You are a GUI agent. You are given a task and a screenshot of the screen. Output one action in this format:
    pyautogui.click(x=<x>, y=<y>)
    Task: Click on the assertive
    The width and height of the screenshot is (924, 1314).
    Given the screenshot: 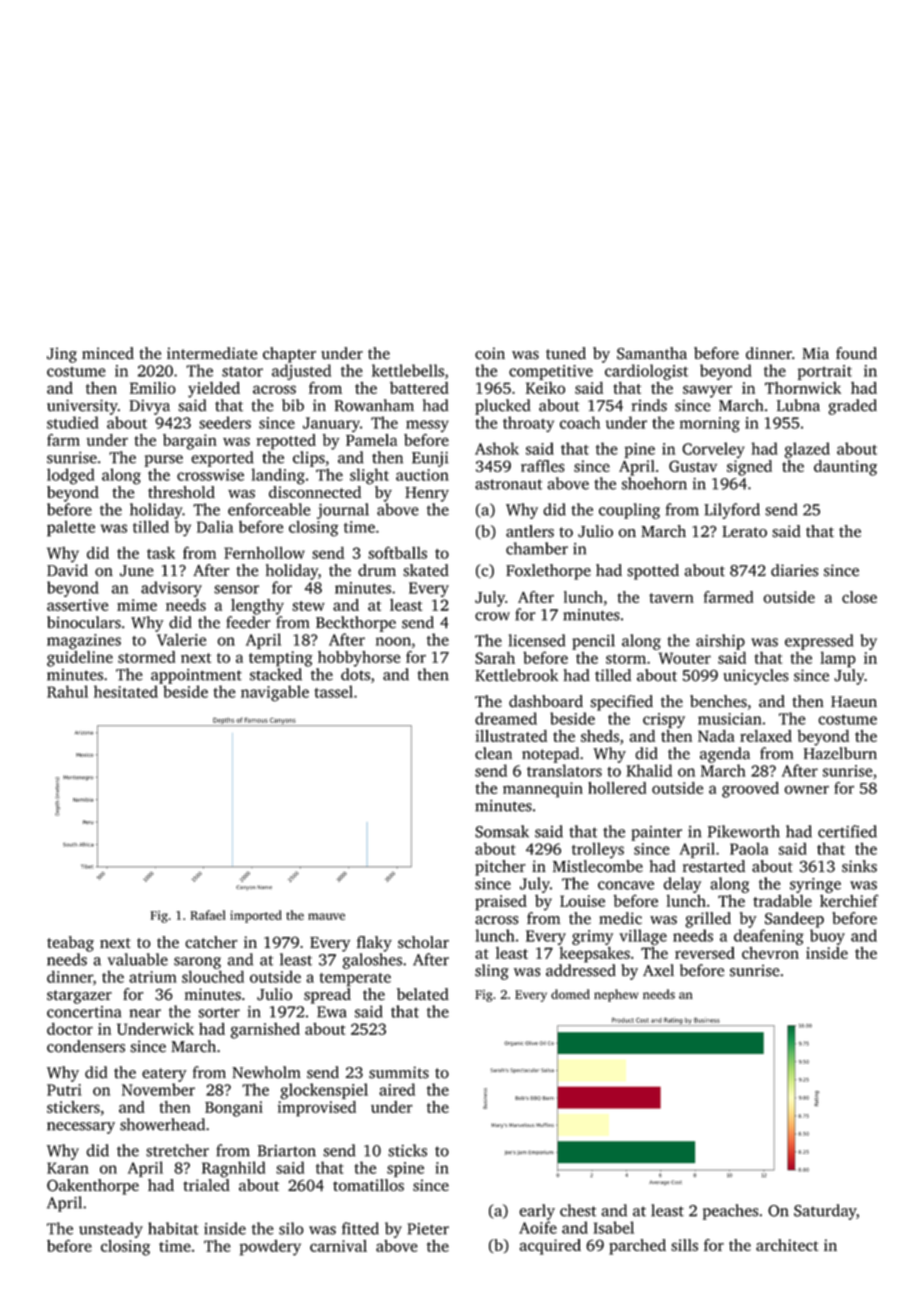 What is the action you would take?
    pyautogui.click(x=77, y=605)
